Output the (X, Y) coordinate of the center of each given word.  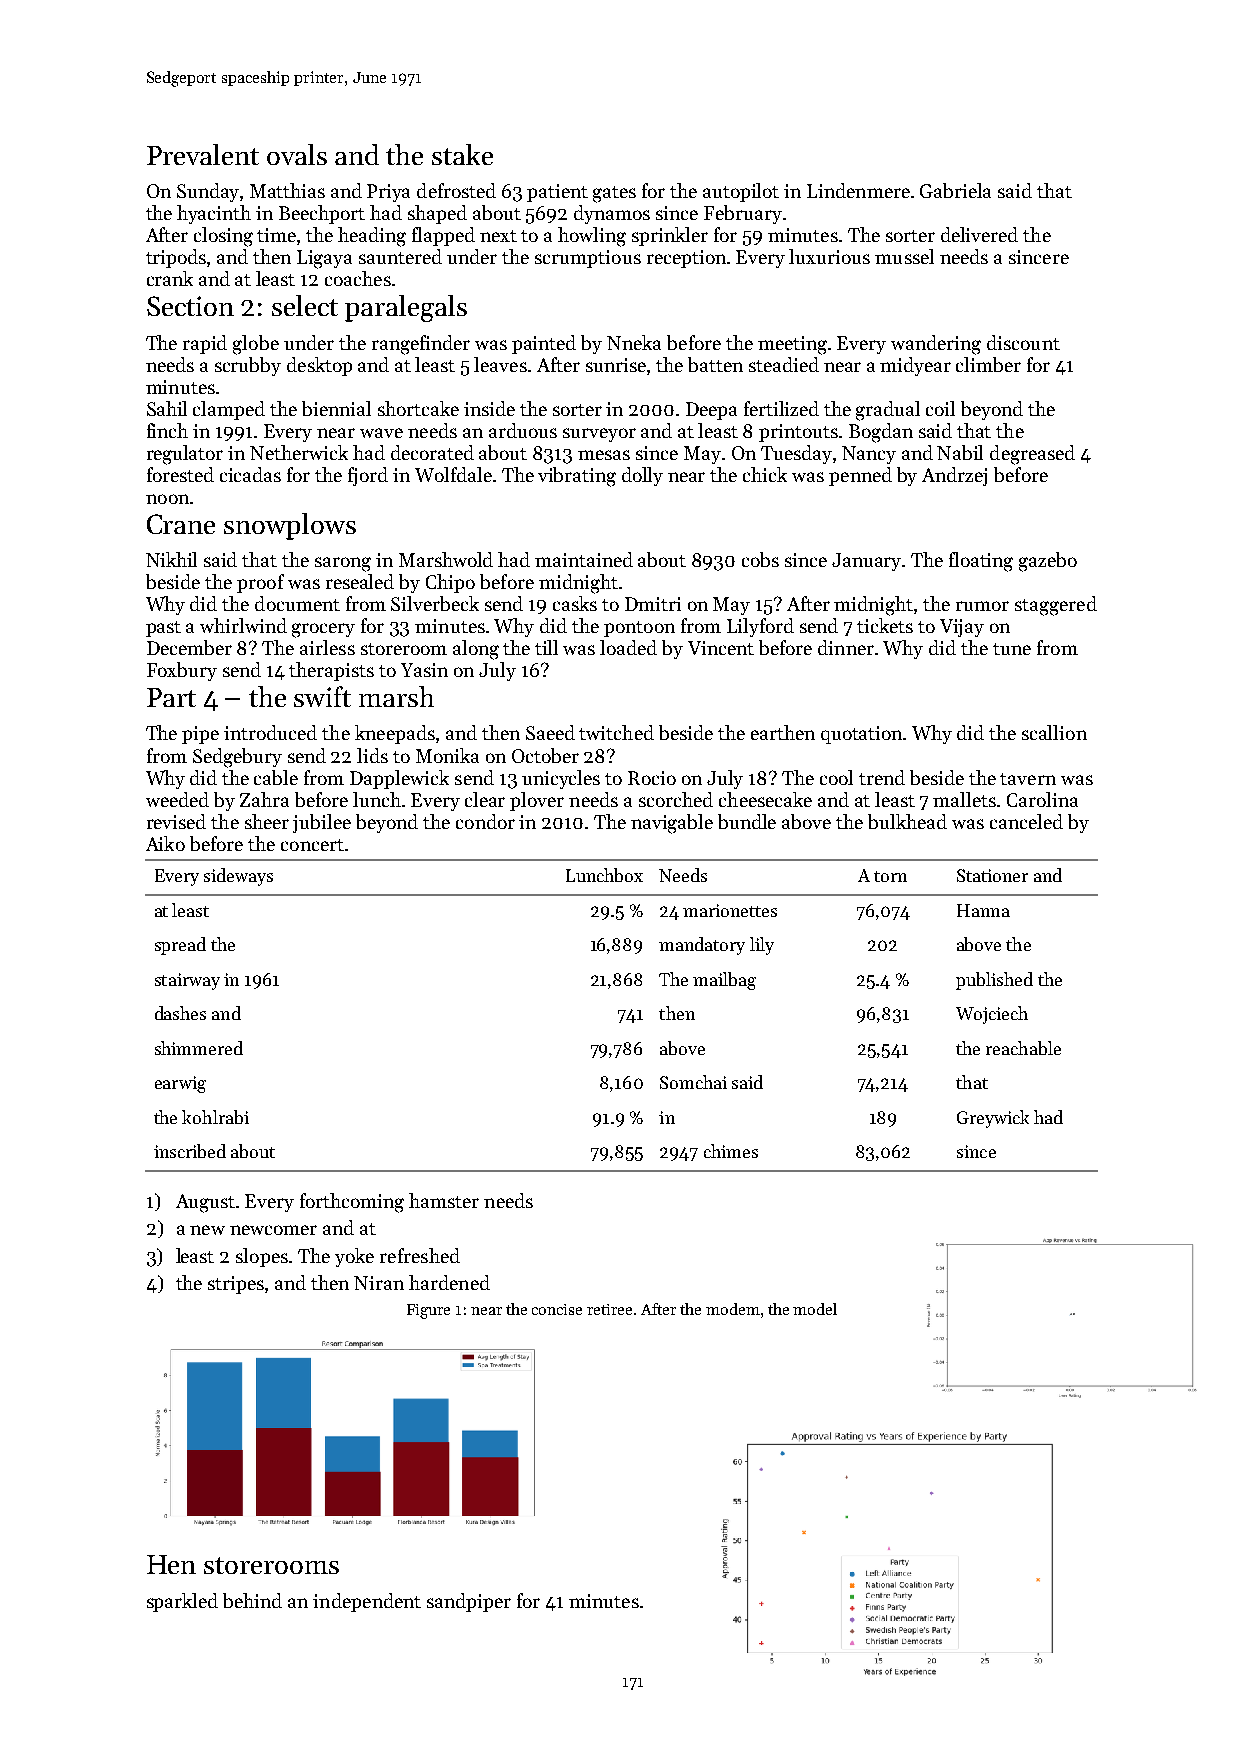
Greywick (993, 1119)
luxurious (829, 256)
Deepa (711, 411)
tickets (885, 625)
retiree (609, 1309)
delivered (979, 234)
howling (592, 237)
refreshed (420, 1255)
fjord (368, 476)
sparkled (182, 1602)
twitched (616, 732)
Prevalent (203, 154)
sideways (238, 877)
